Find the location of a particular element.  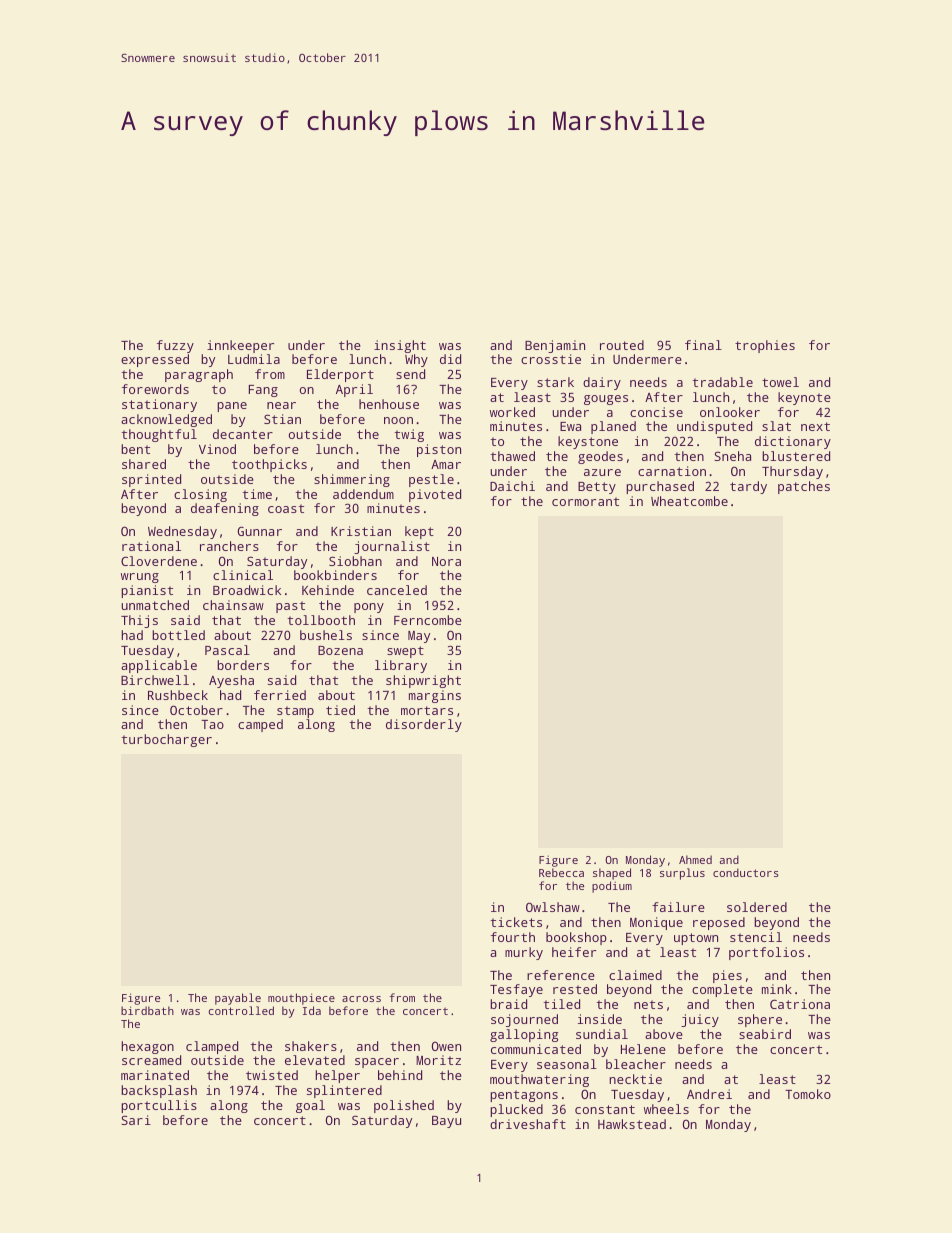

Ahmed is located at coordinates (695, 859).
